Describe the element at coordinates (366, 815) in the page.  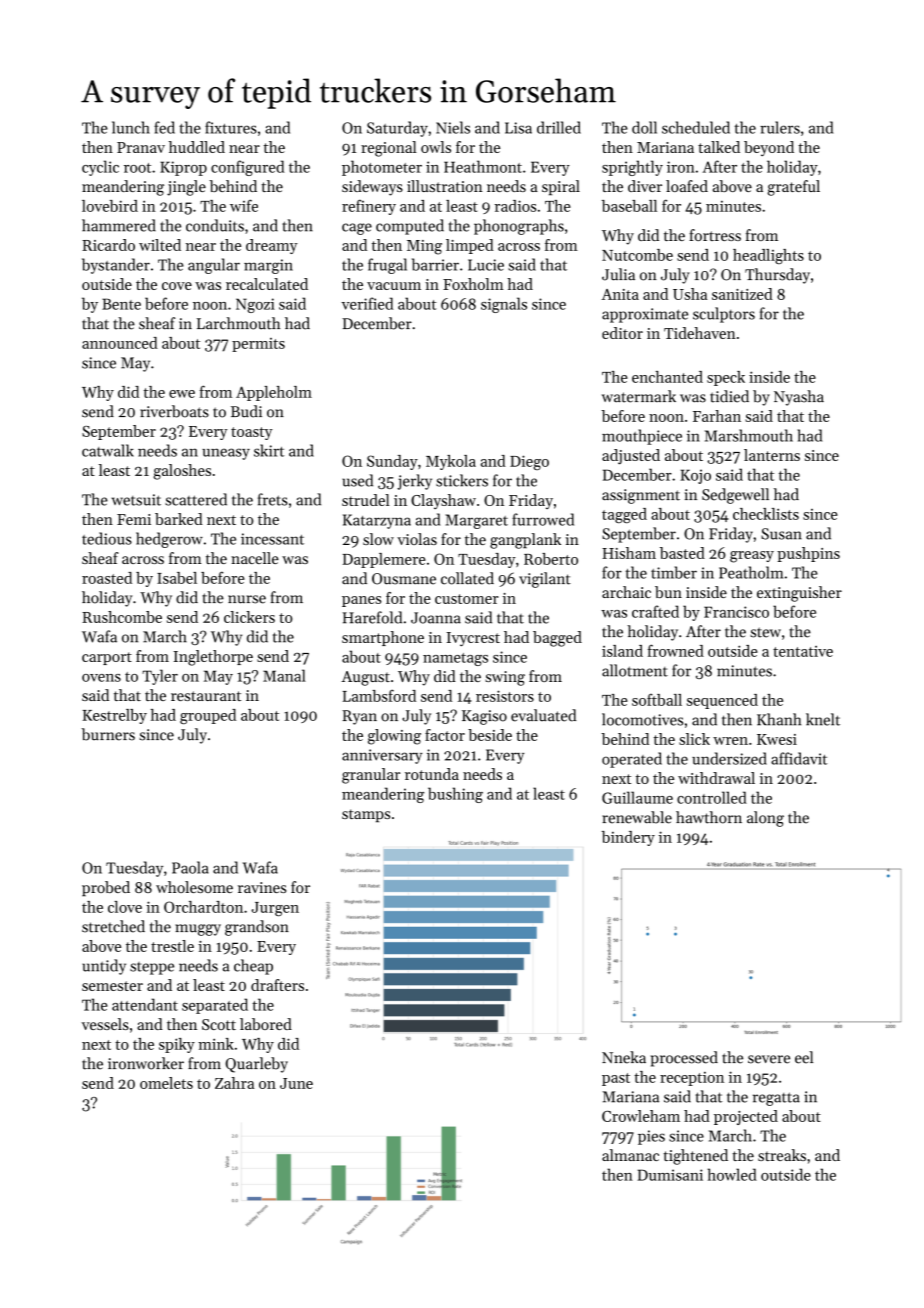
I see `stamps` at that location.
